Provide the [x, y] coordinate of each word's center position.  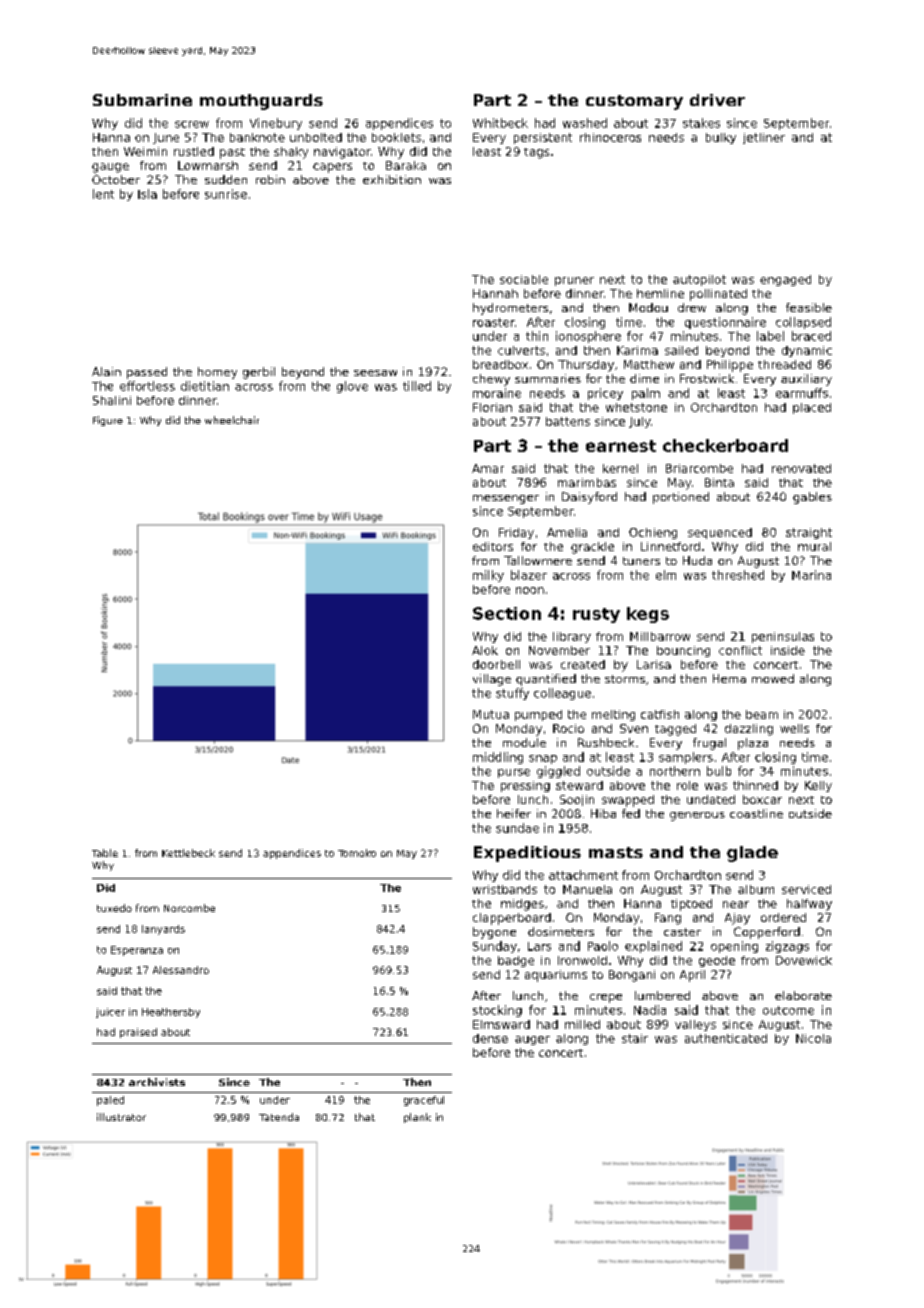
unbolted [316, 137]
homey [217, 373]
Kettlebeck [188, 853]
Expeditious [527, 854]
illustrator [121, 1117]
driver [717, 100]
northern [675, 771]
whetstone [636, 407]
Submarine [142, 100]
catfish [660, 714]
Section [507, 613]
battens [568, 421]
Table [105, 853]
